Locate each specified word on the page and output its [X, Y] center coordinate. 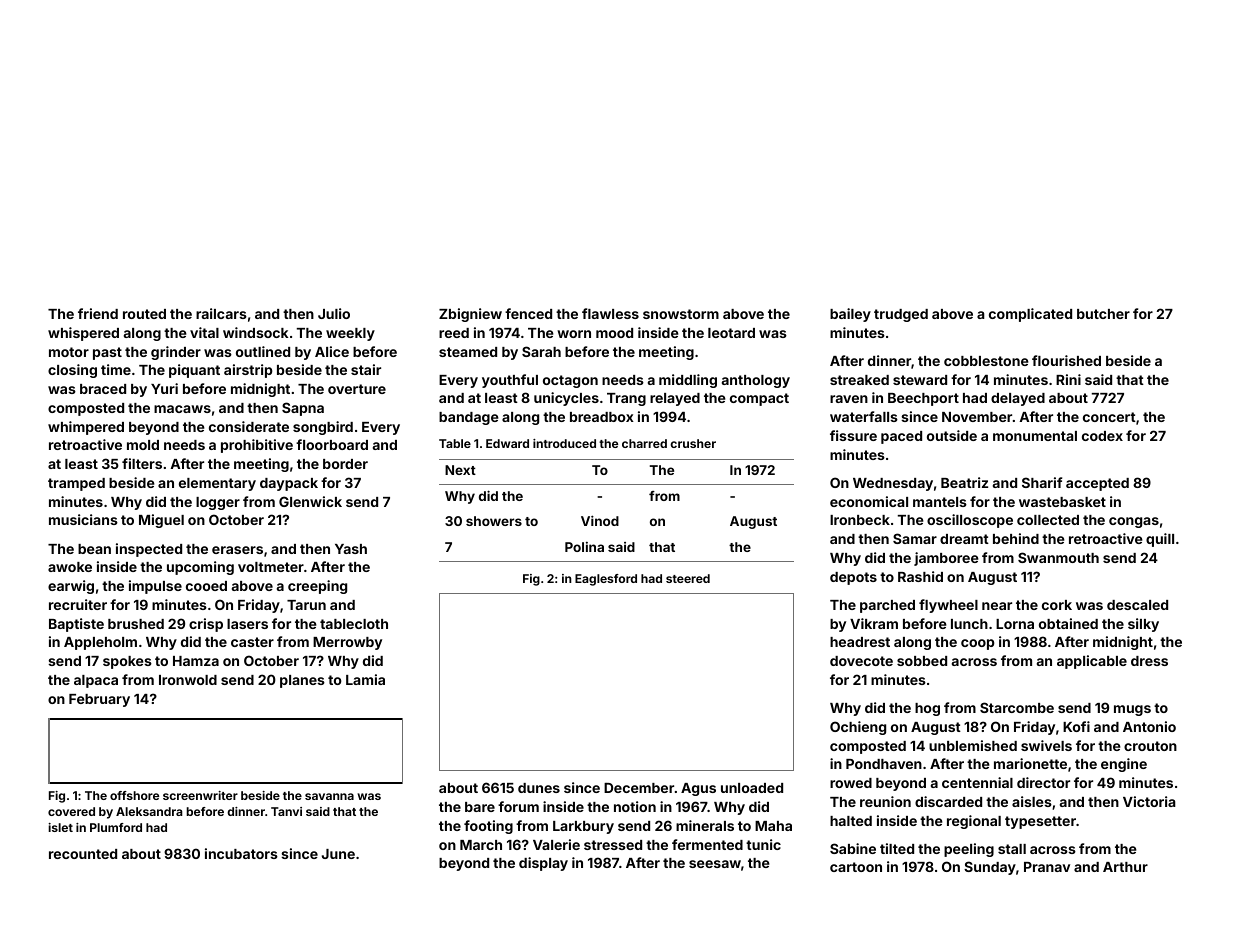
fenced [528, 313]
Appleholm [100, 643]
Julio [334, 313]
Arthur [1125, 867]
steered [688, 578]
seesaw [715, 864]
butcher [1103, 314]
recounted [83, 854]
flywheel [948, 606]
